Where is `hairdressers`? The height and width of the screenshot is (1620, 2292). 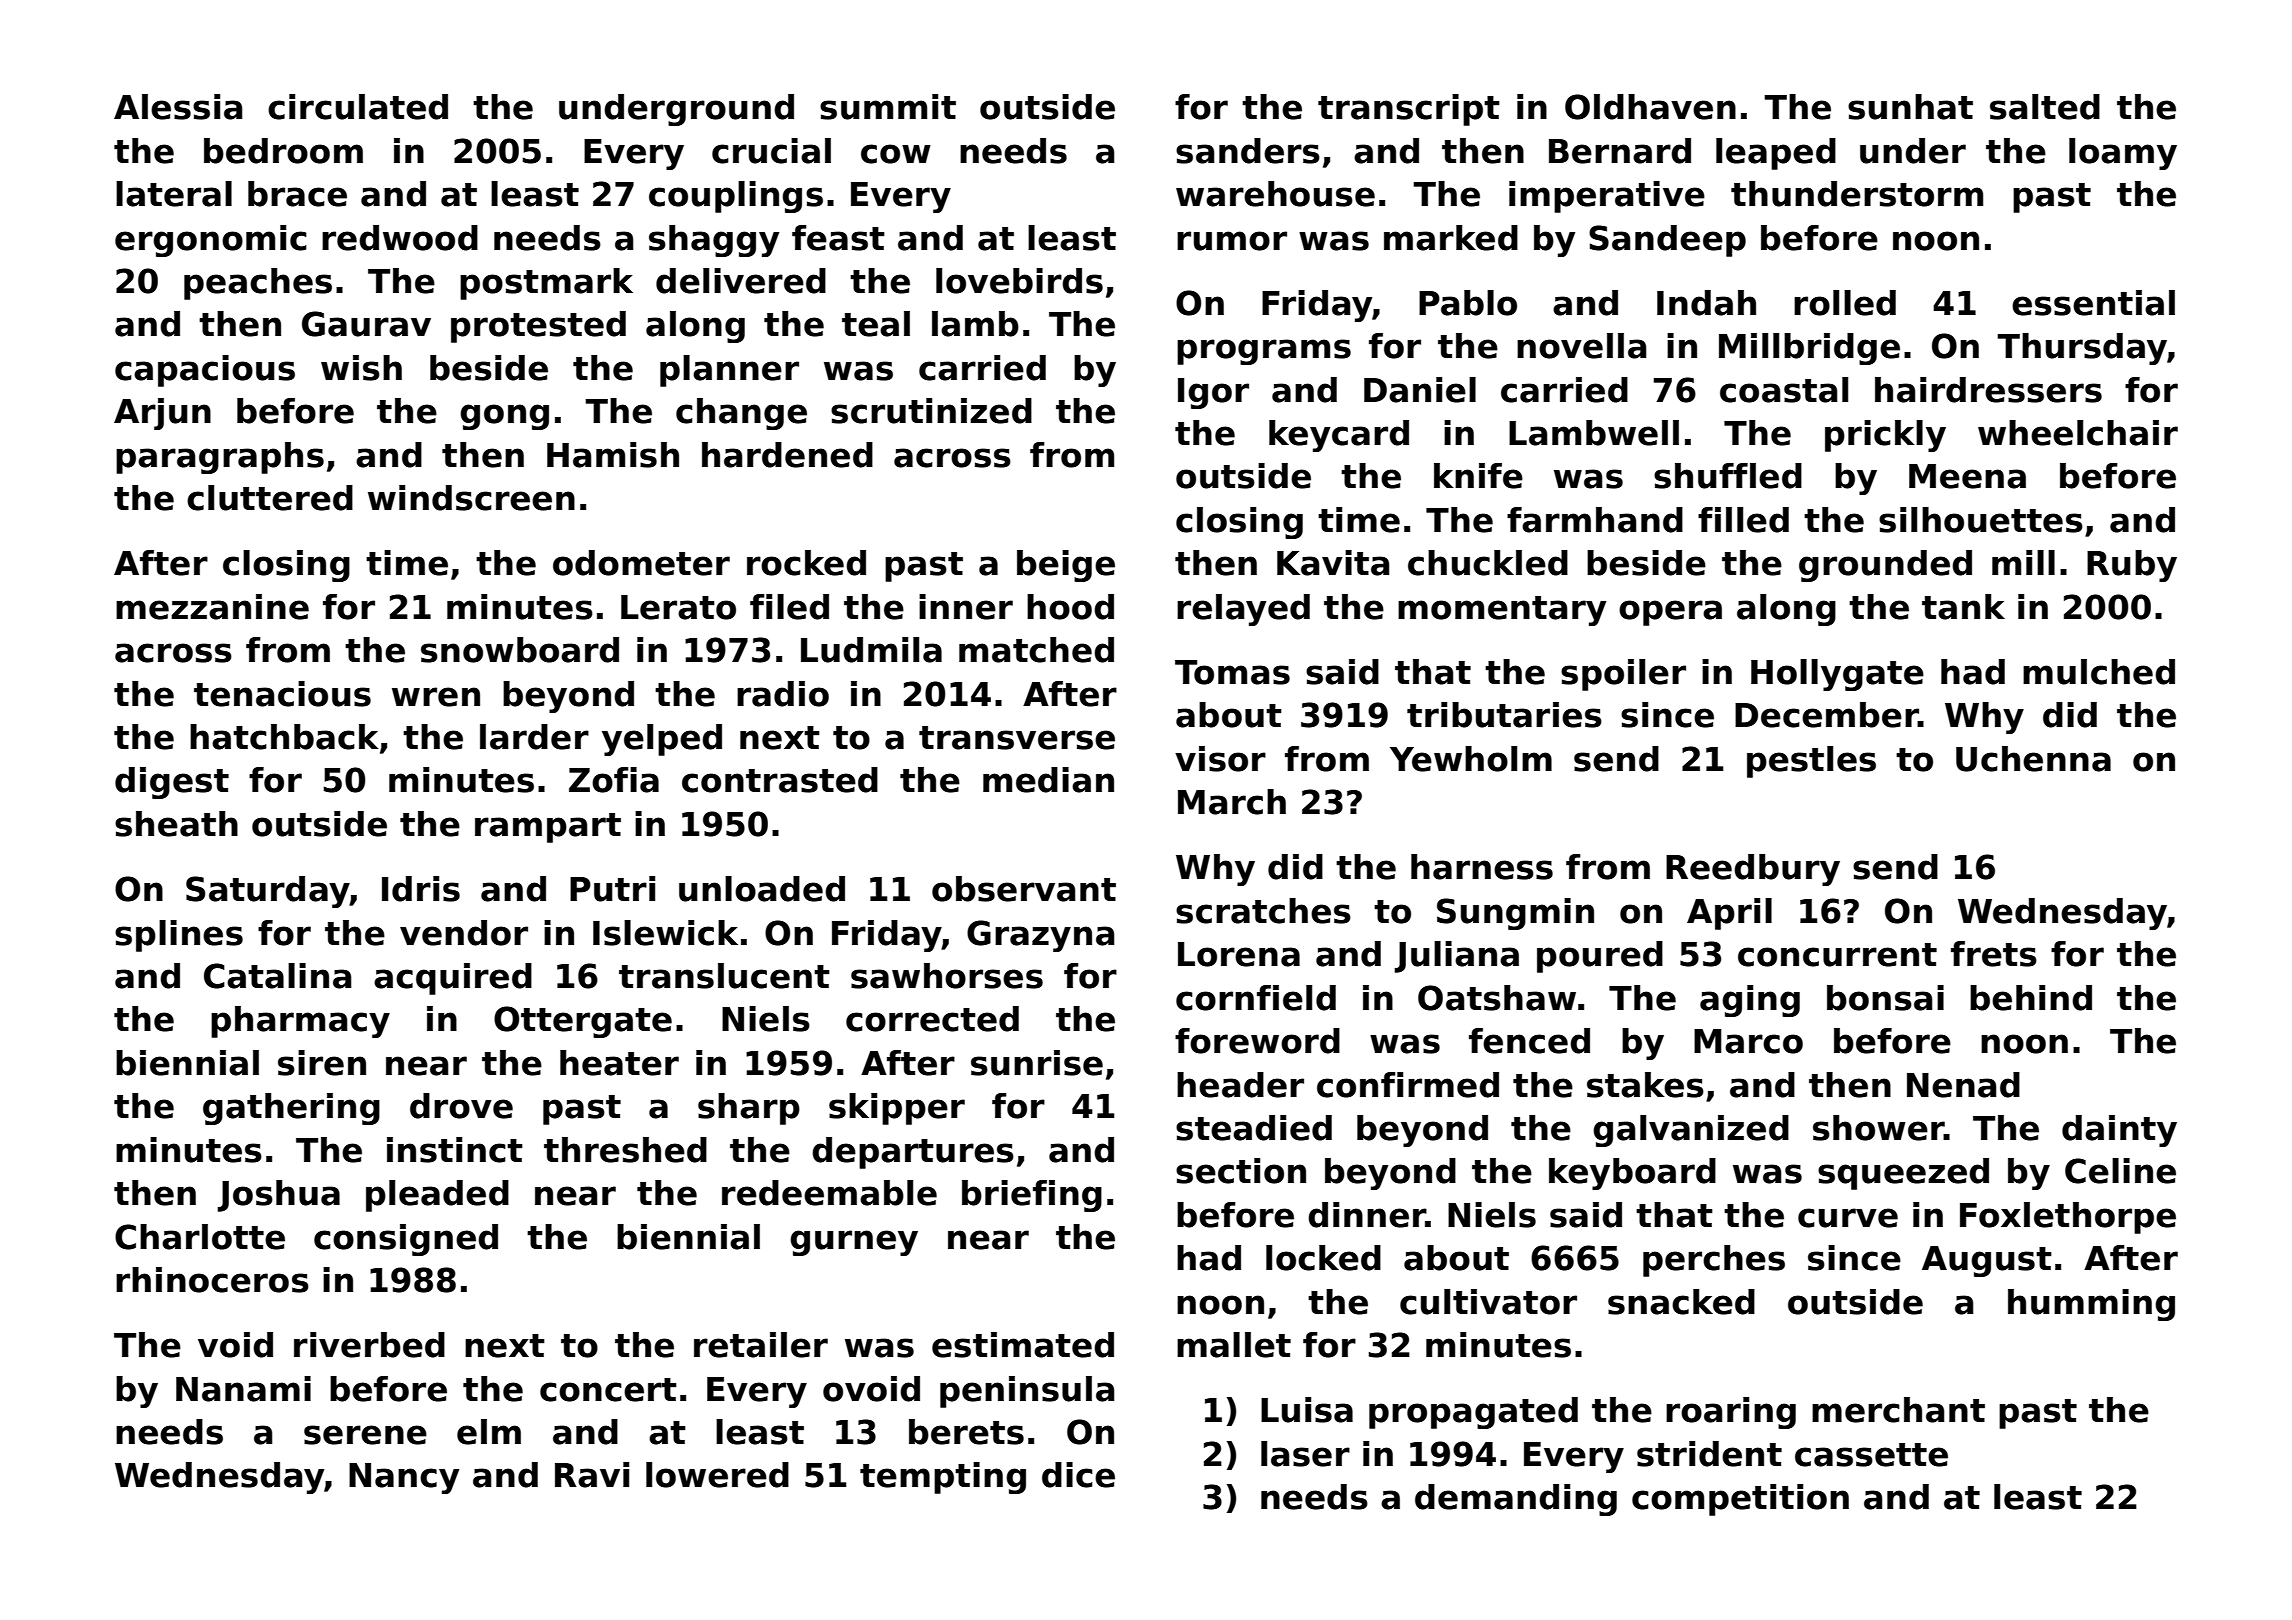
hairdressers is located at coordinates (1988, 390).
